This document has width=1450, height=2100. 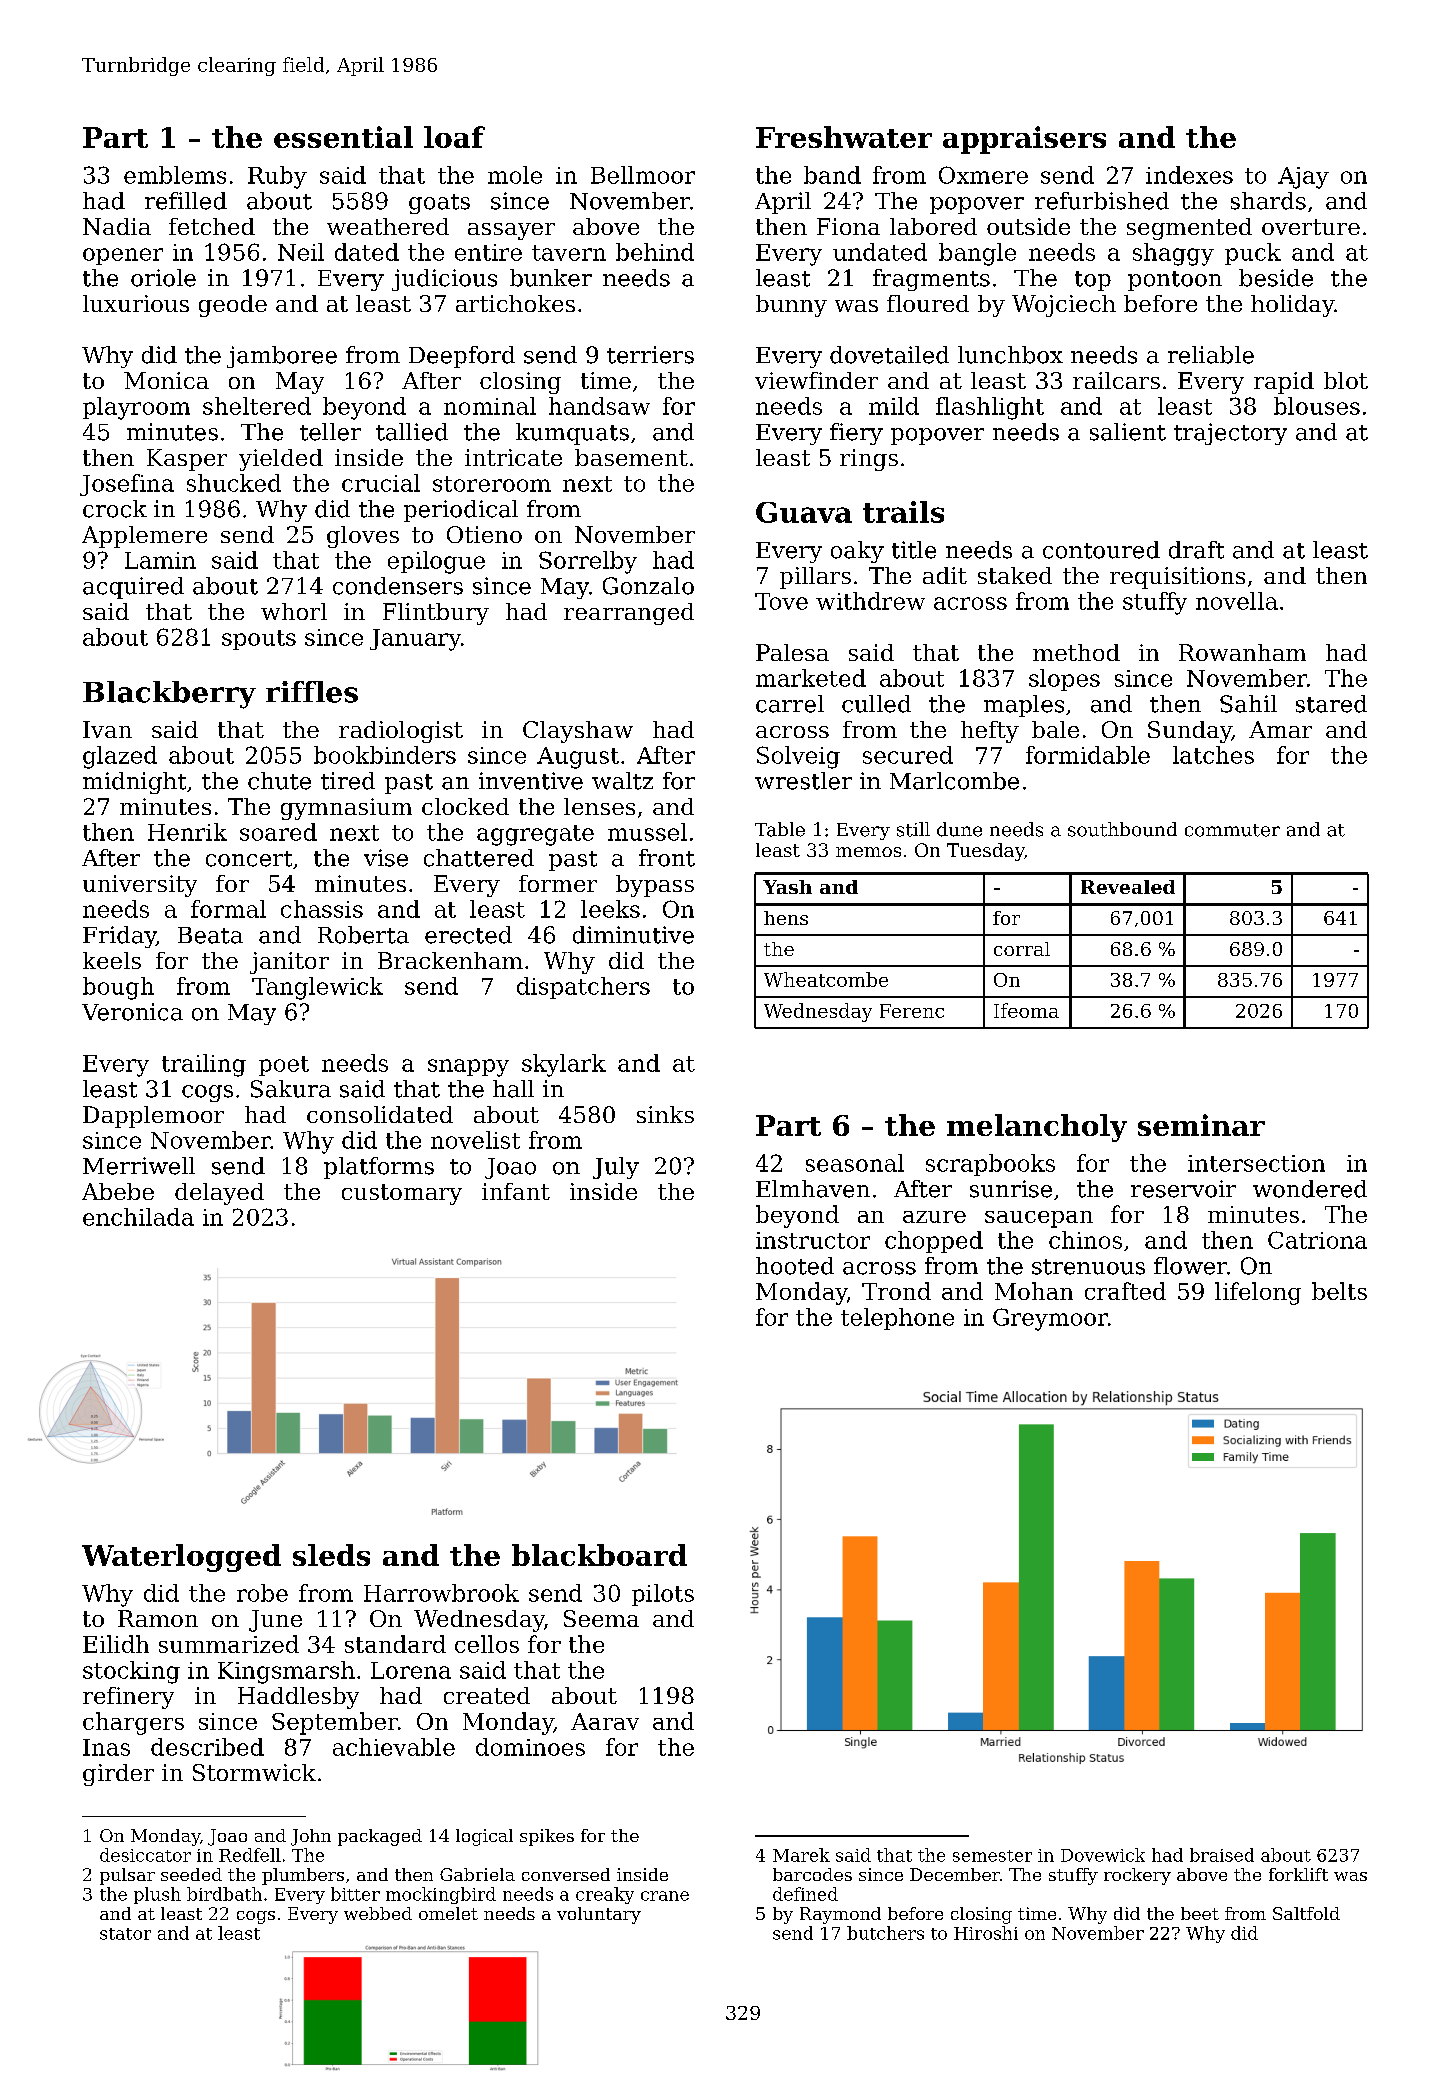 I want to click on Bellmoor, so click(x=643, y=175).
